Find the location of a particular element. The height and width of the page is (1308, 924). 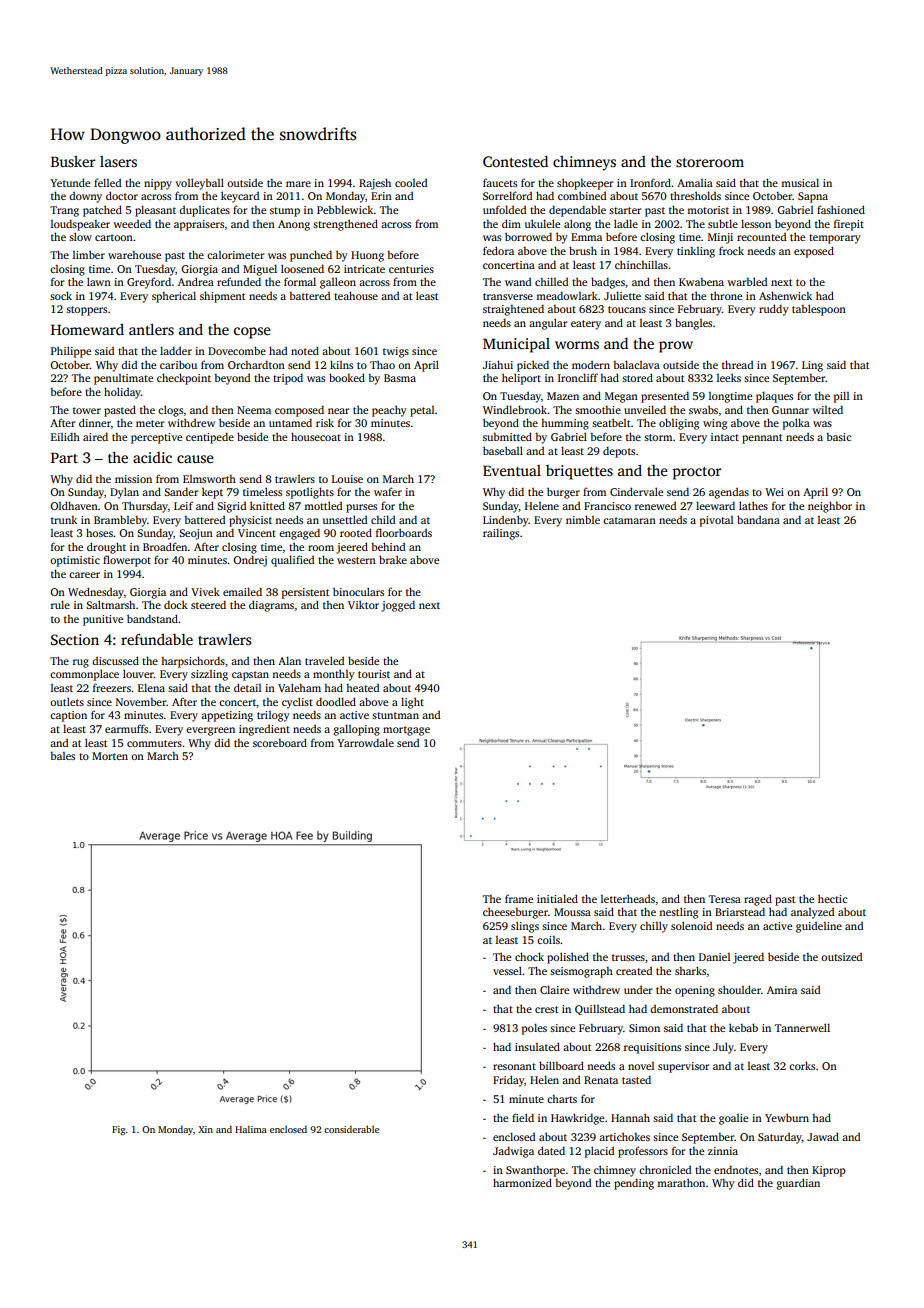

trunk is located at coordinates (64, 519).
